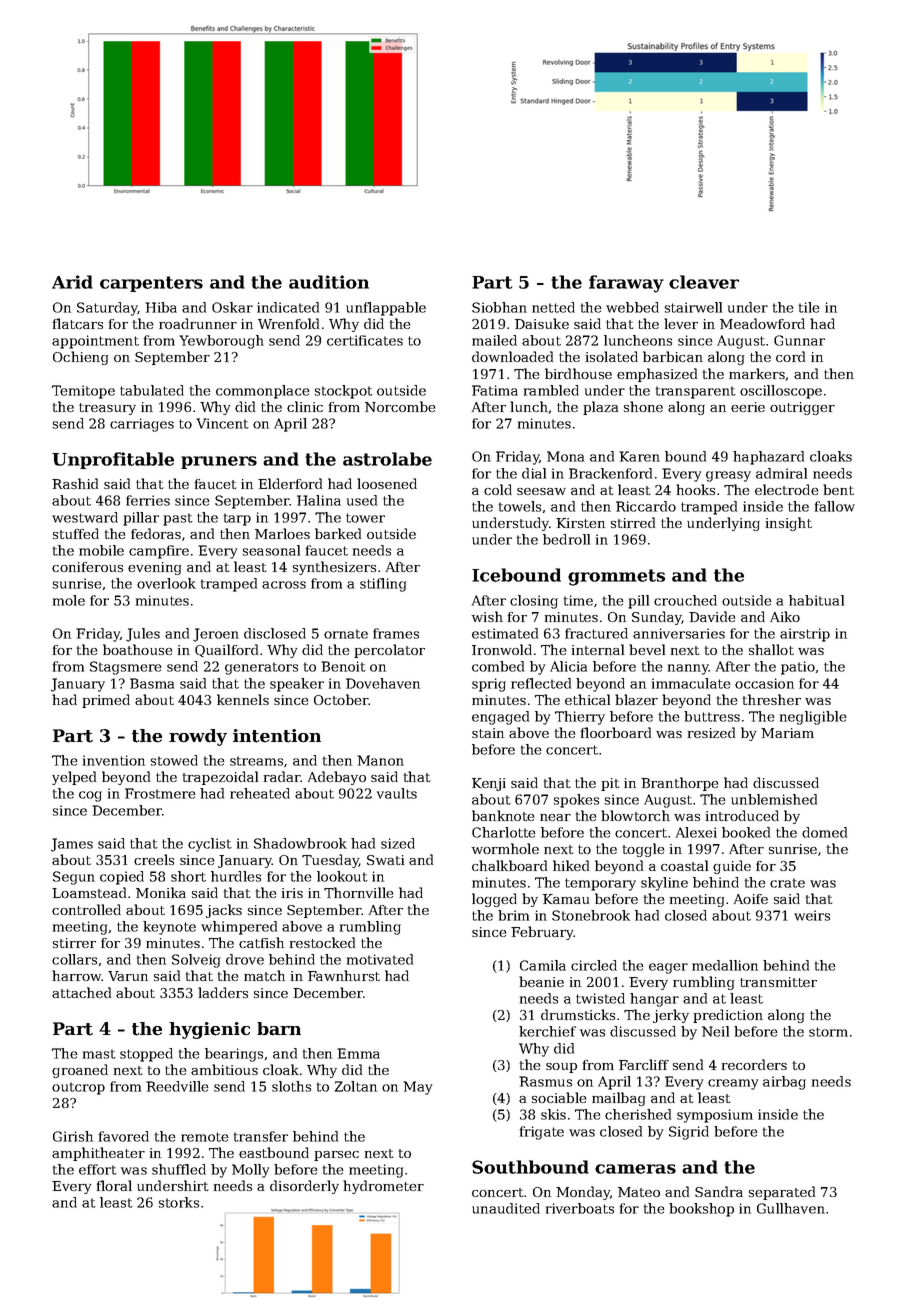  What do you see at coordinates (696, 392) in the screenshot?
I see `transparent` at bounding box center [696, 392].
